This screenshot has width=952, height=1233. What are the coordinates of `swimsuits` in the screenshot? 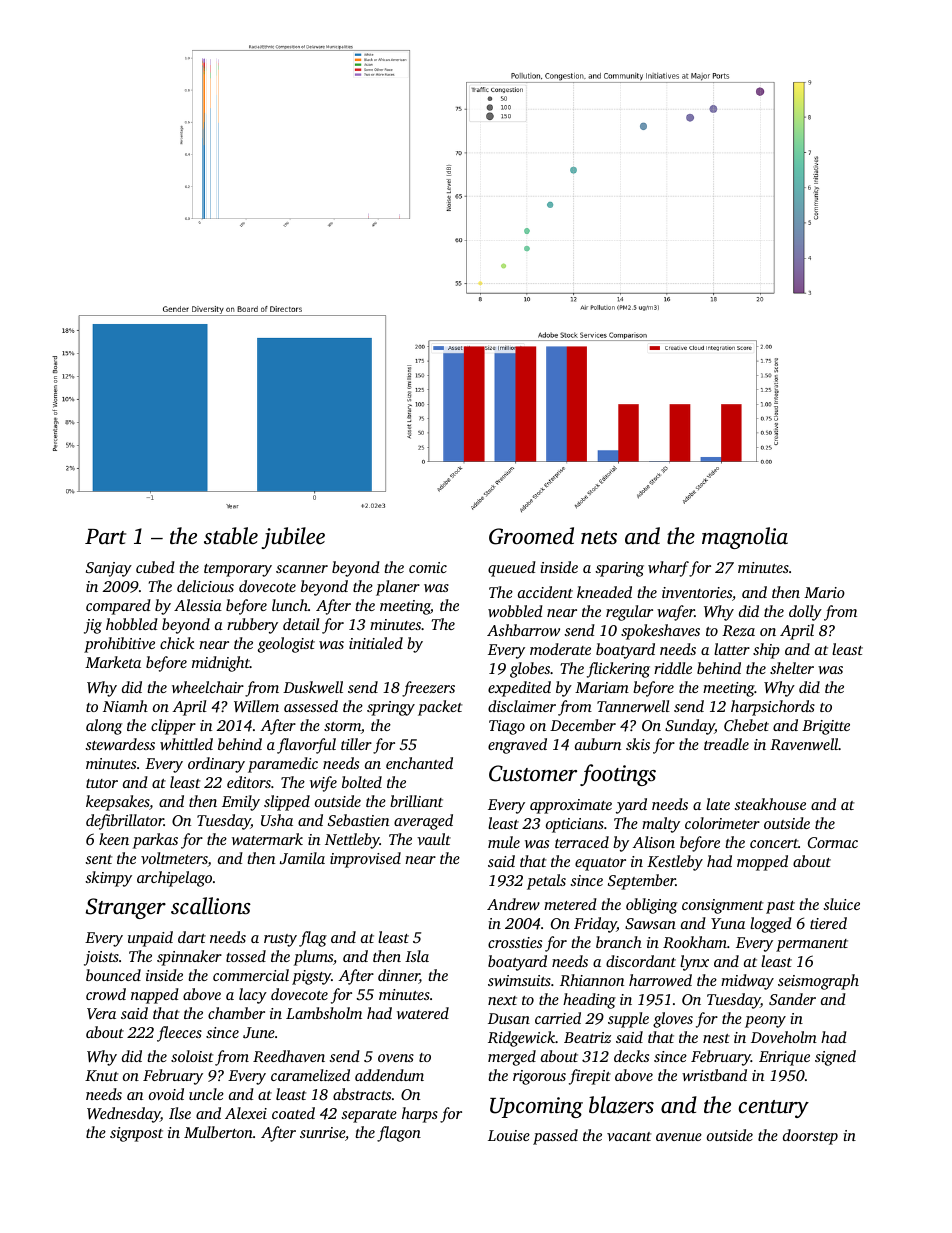 It's located at (519, 980).
